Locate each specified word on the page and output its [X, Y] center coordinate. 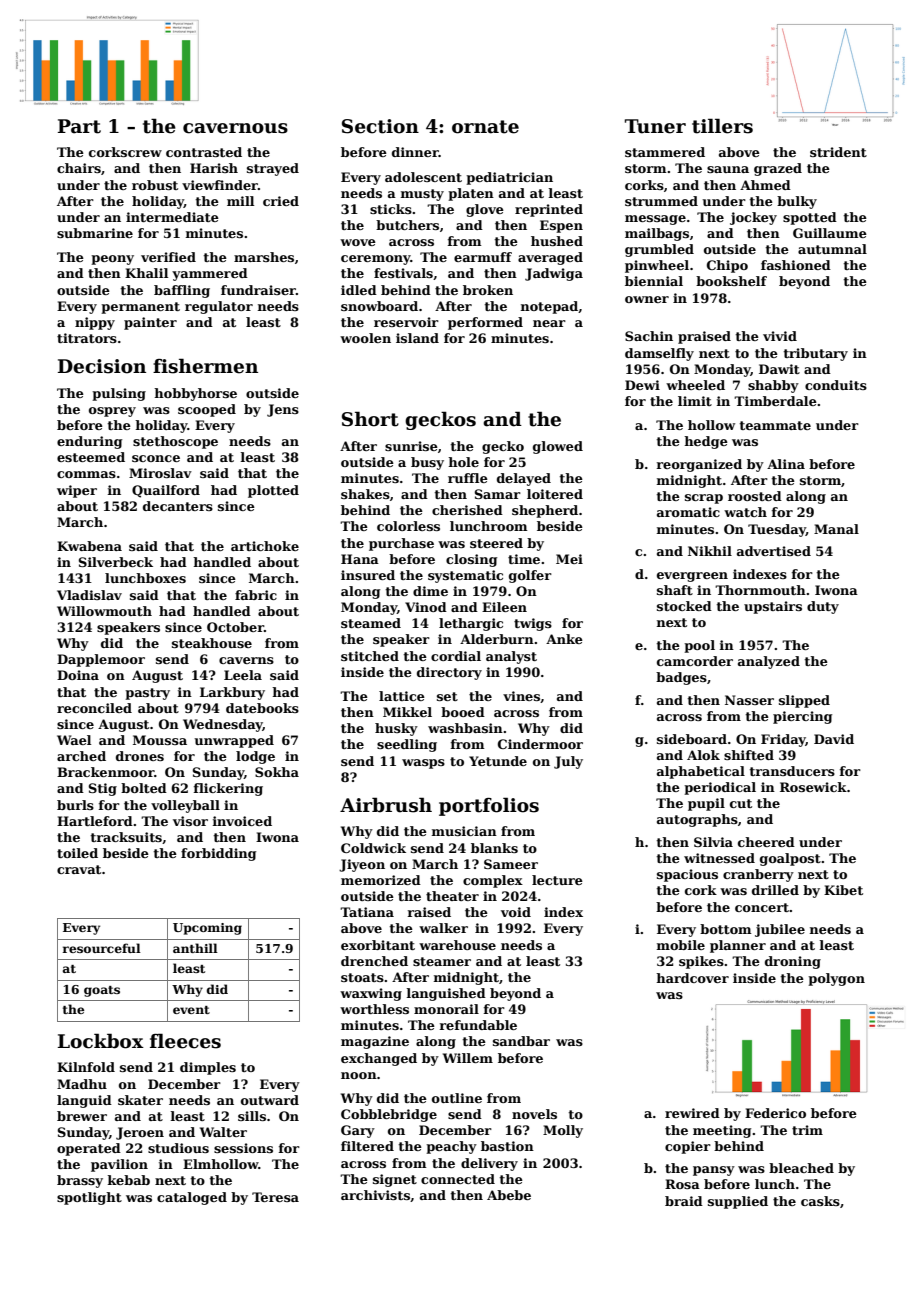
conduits [836, 385]
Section [380, 126]
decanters [178, 506]
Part [79, 126]
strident [838, 152]
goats [102, 991]
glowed [558, 447]
